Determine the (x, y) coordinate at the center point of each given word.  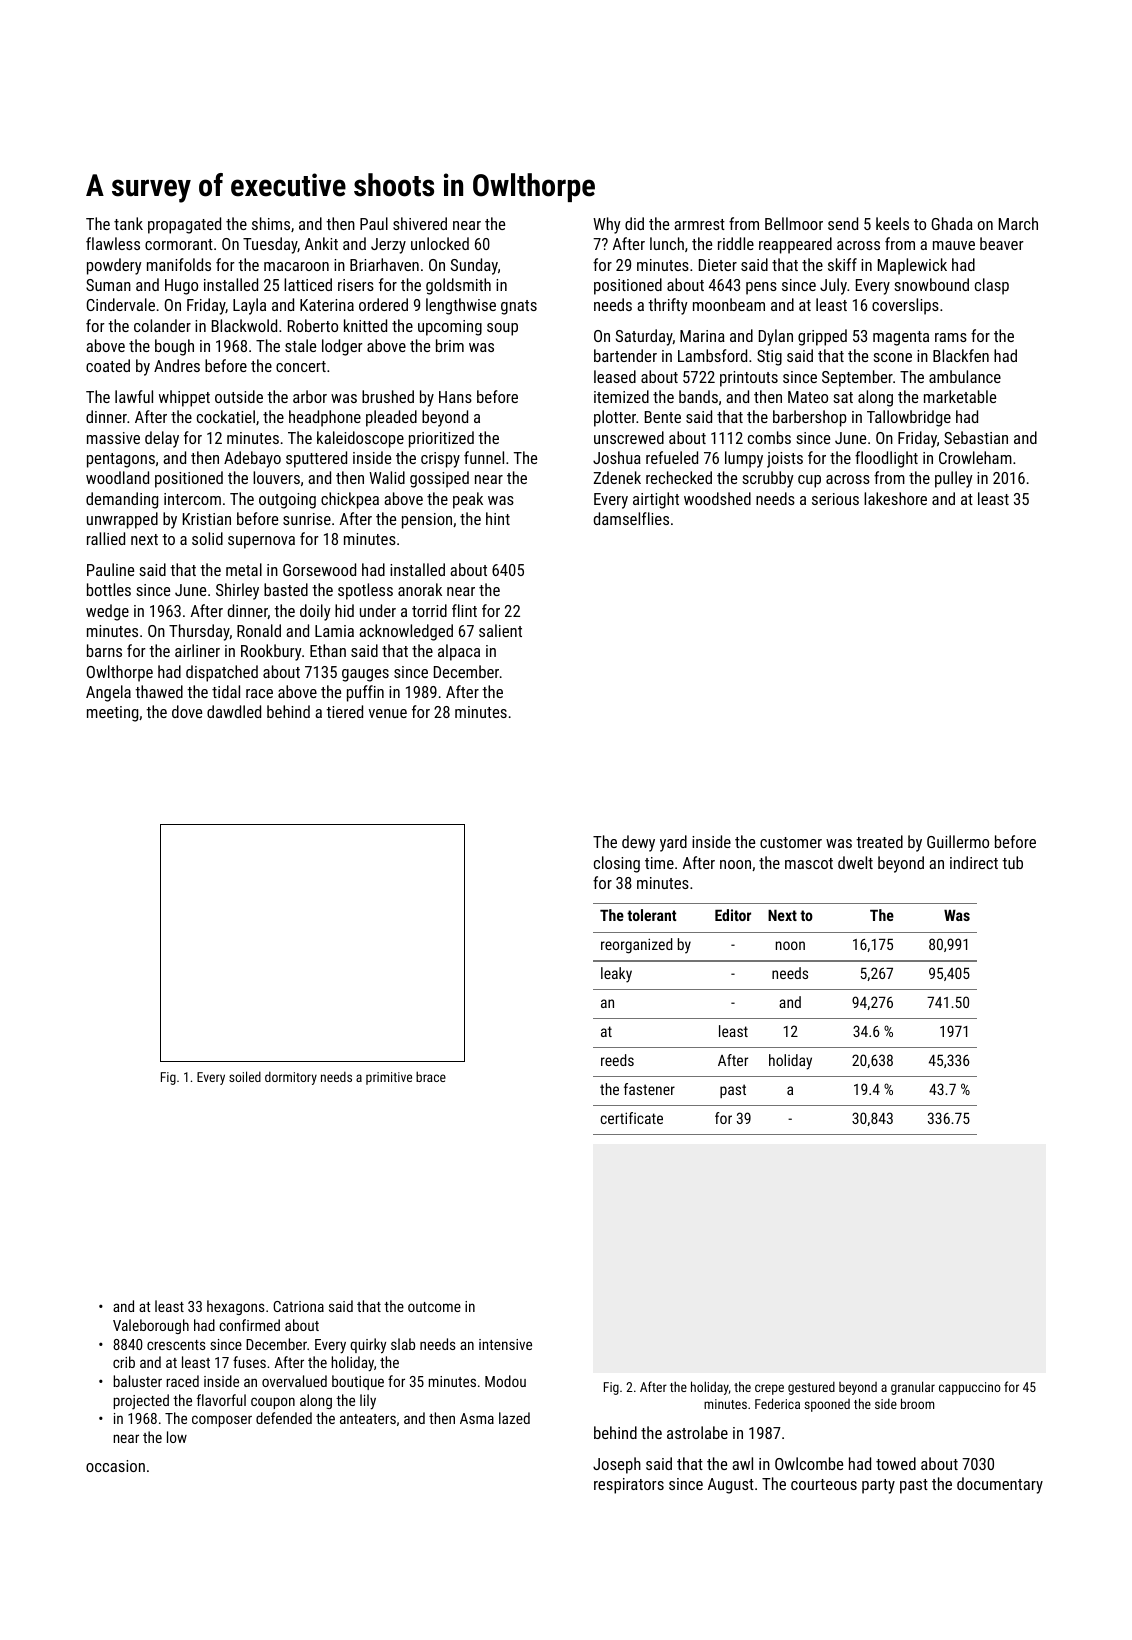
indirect (974, 862)
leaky (616, 975)
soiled (245, 1076)
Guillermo (958, 841)
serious (835, 499)
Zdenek (617, 477)
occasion (115, 1466)
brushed (388, 396)
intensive (505, 1344)
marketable (960, 396)
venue (388, 713)
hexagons (236, 1307)
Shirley (237, 591)
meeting (112, 714)
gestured (811, 1388)
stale (300, 345)
